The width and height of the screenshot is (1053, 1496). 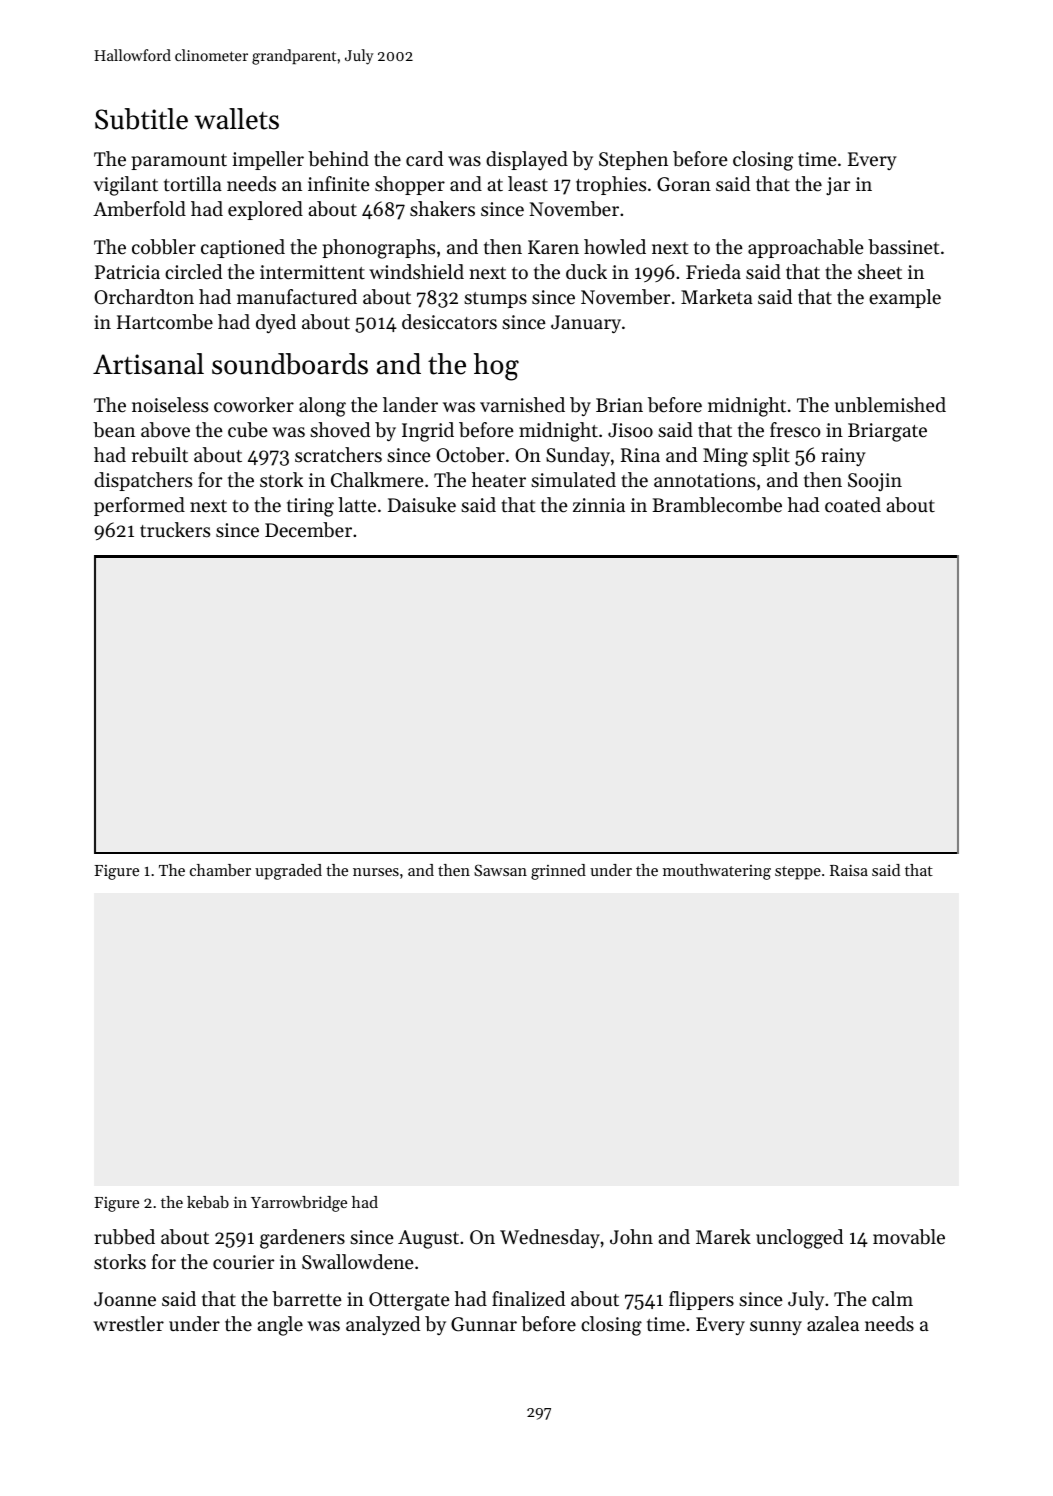 What do you see at coordinates (550, 1238) in the screenshot?
I see `Wednesday` at bounding box center [550, 1238].
